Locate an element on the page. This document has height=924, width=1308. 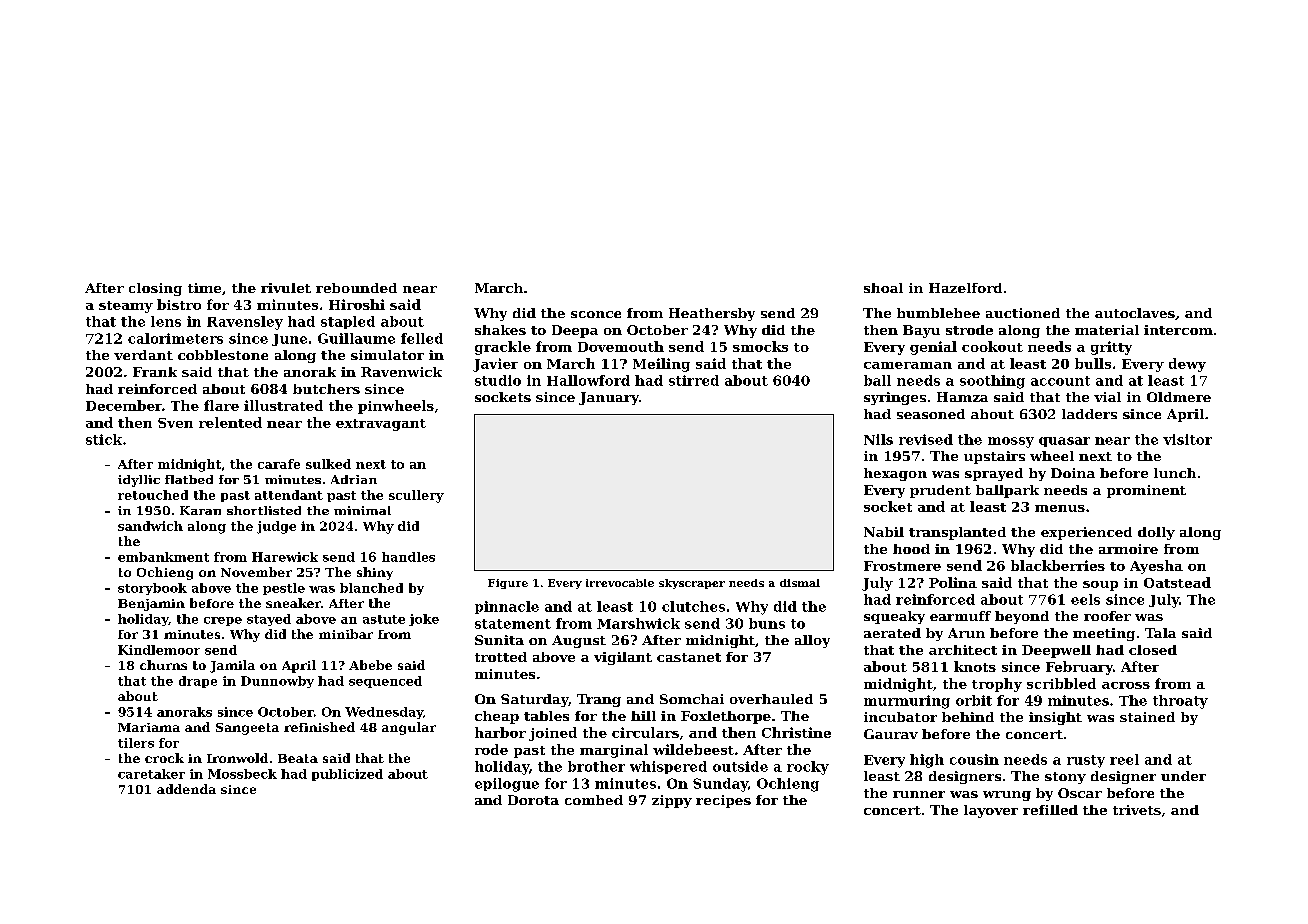
August is located at coordinates (579, 641).
